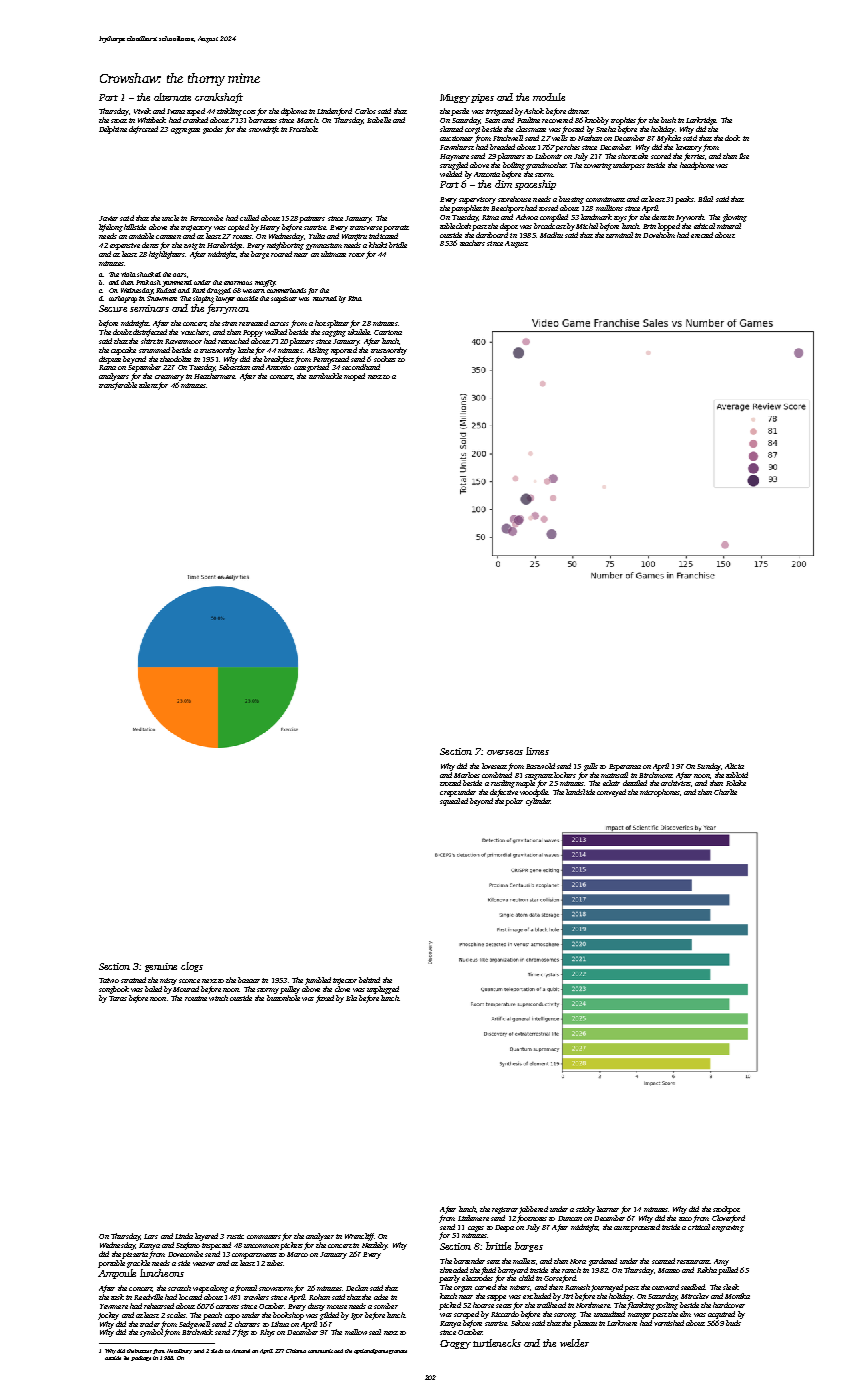 This page has height=1400, width=849. I want to click on transferable, so click(118, 386).
